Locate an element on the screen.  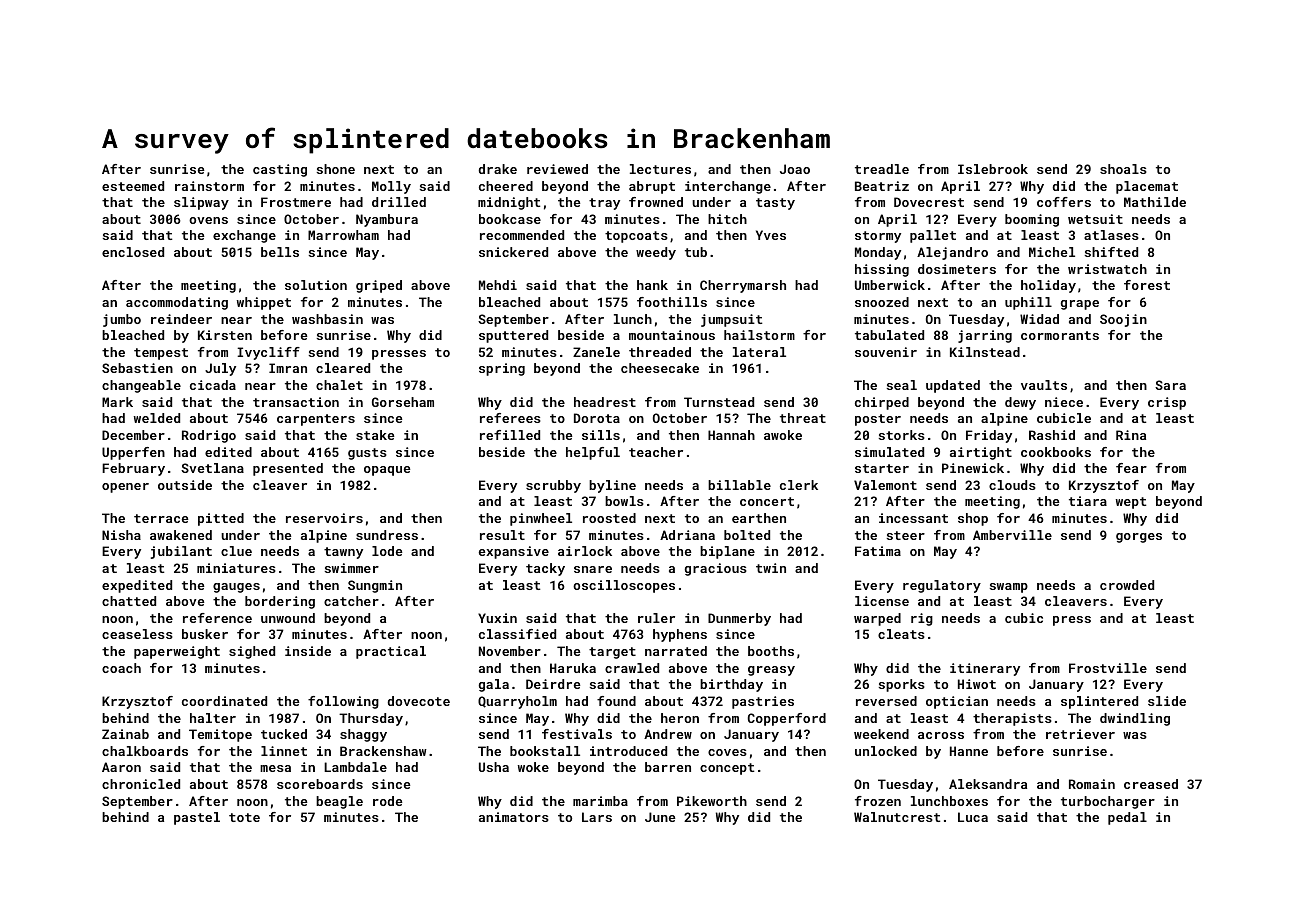
sighed is located at coordinates (252, 652).
